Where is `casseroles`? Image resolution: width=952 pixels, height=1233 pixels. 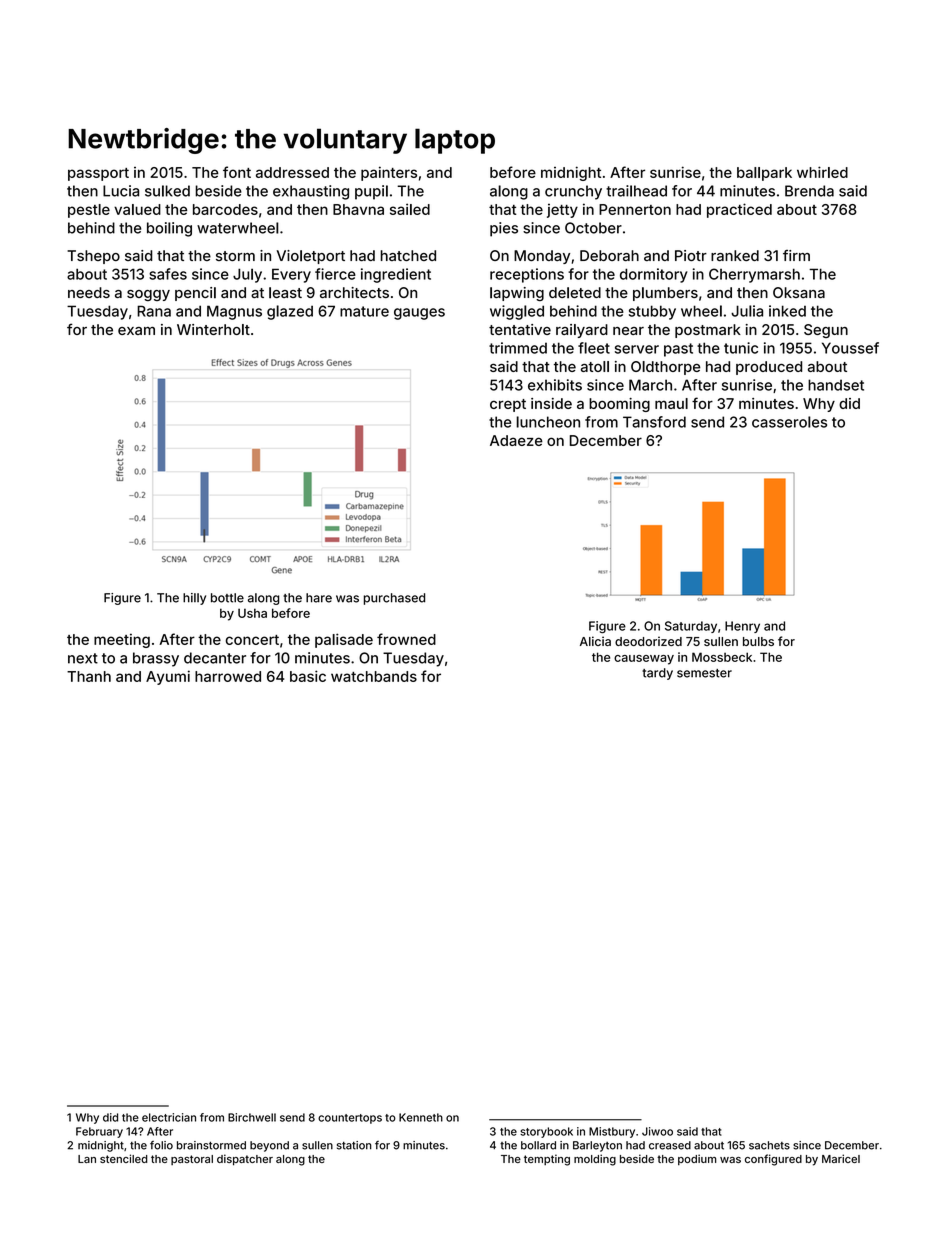
casseroles is located at coordinates (789, 422).
